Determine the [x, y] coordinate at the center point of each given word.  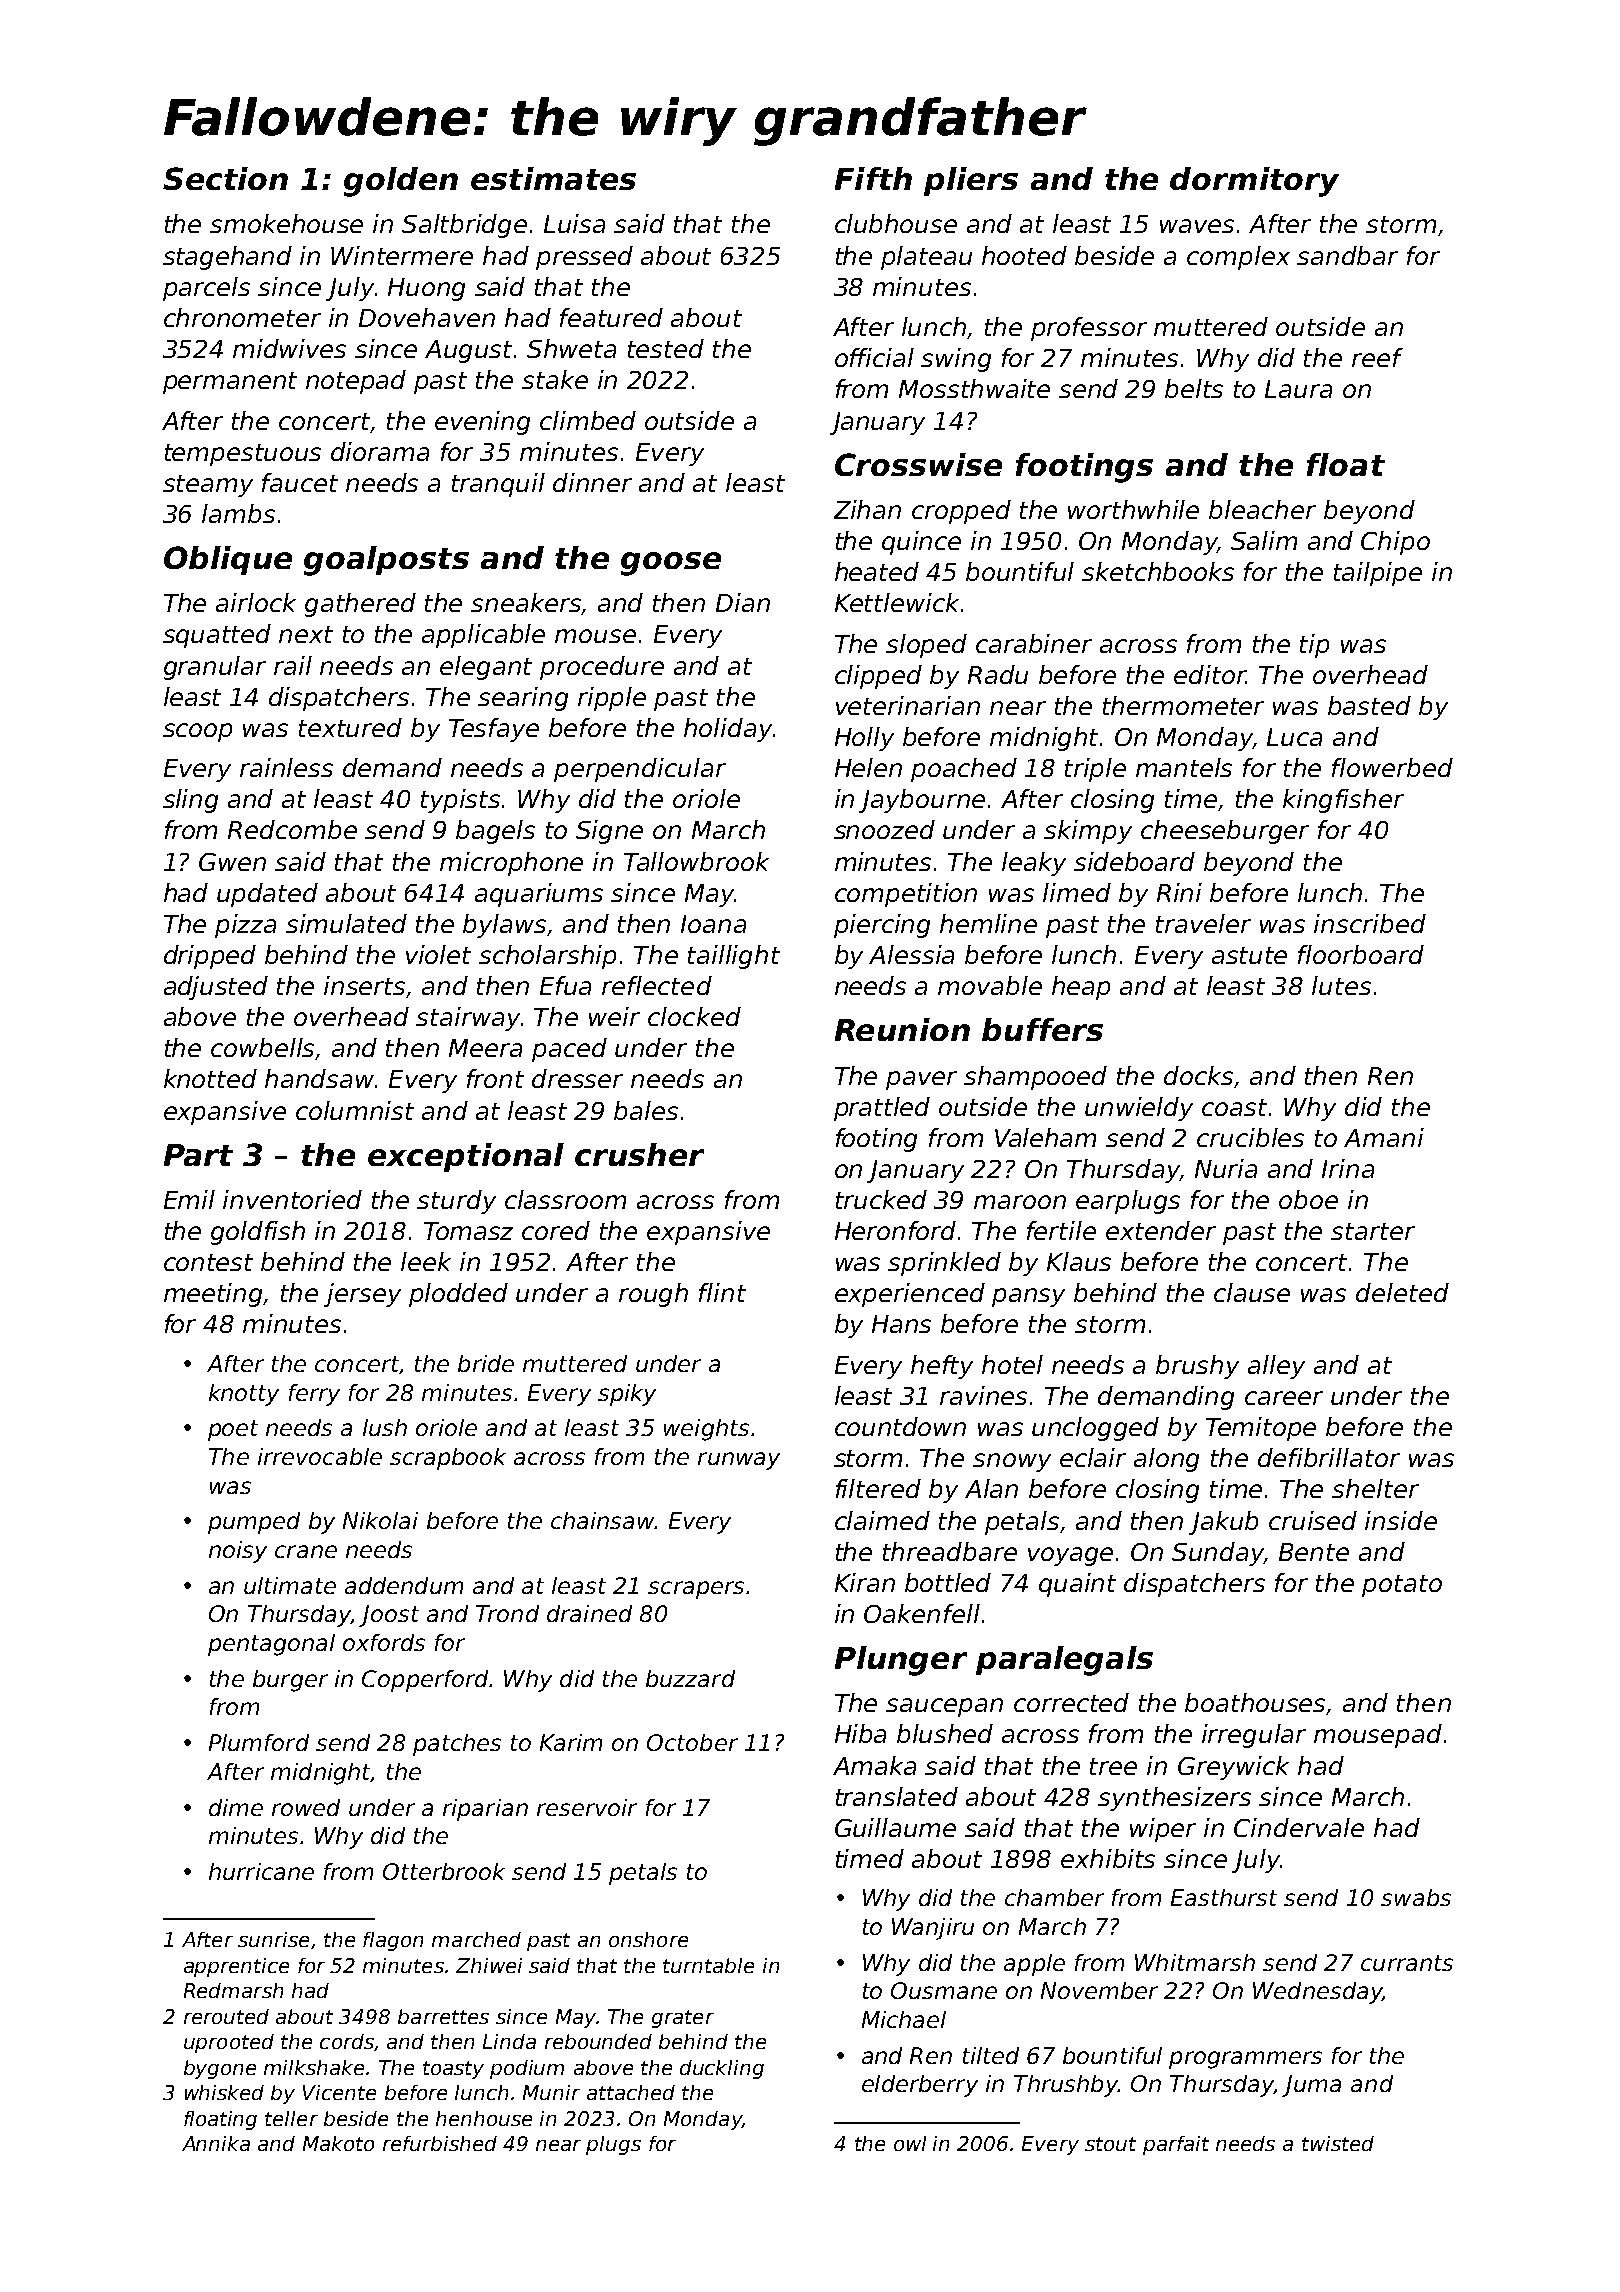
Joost [389, 1616]
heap [1081, 988]
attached [631, 2092]
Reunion [902, 1029]
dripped [210, 957]
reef [1377, 357]
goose [671, 564]
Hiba [860, 1733]
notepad [356, 382]
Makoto [338, 2143]
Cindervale [1299, 1827]
